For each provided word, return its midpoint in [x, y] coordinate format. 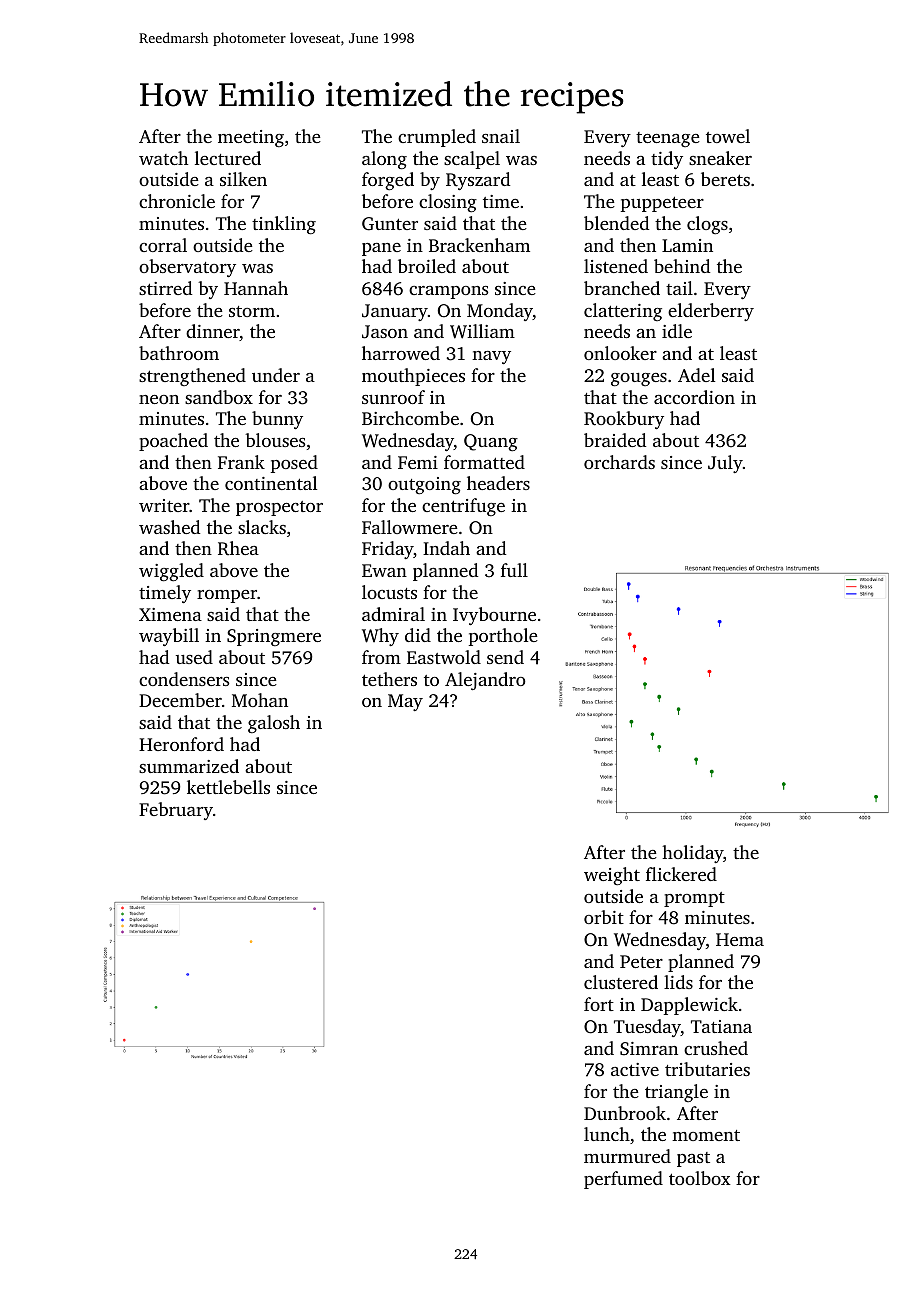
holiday [692, 854]
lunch [607, 1134]
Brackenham [479, 245]
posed [294, 464]
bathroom [179, 353]
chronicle [177, 201]
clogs [707, 225]
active [635, 1069]
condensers [184, 679]
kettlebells [228, 787]
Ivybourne [494, 616]
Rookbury [624, 420]
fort [599, 1004]
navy [491, 357]
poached [173, 442]
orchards [619, 462]
